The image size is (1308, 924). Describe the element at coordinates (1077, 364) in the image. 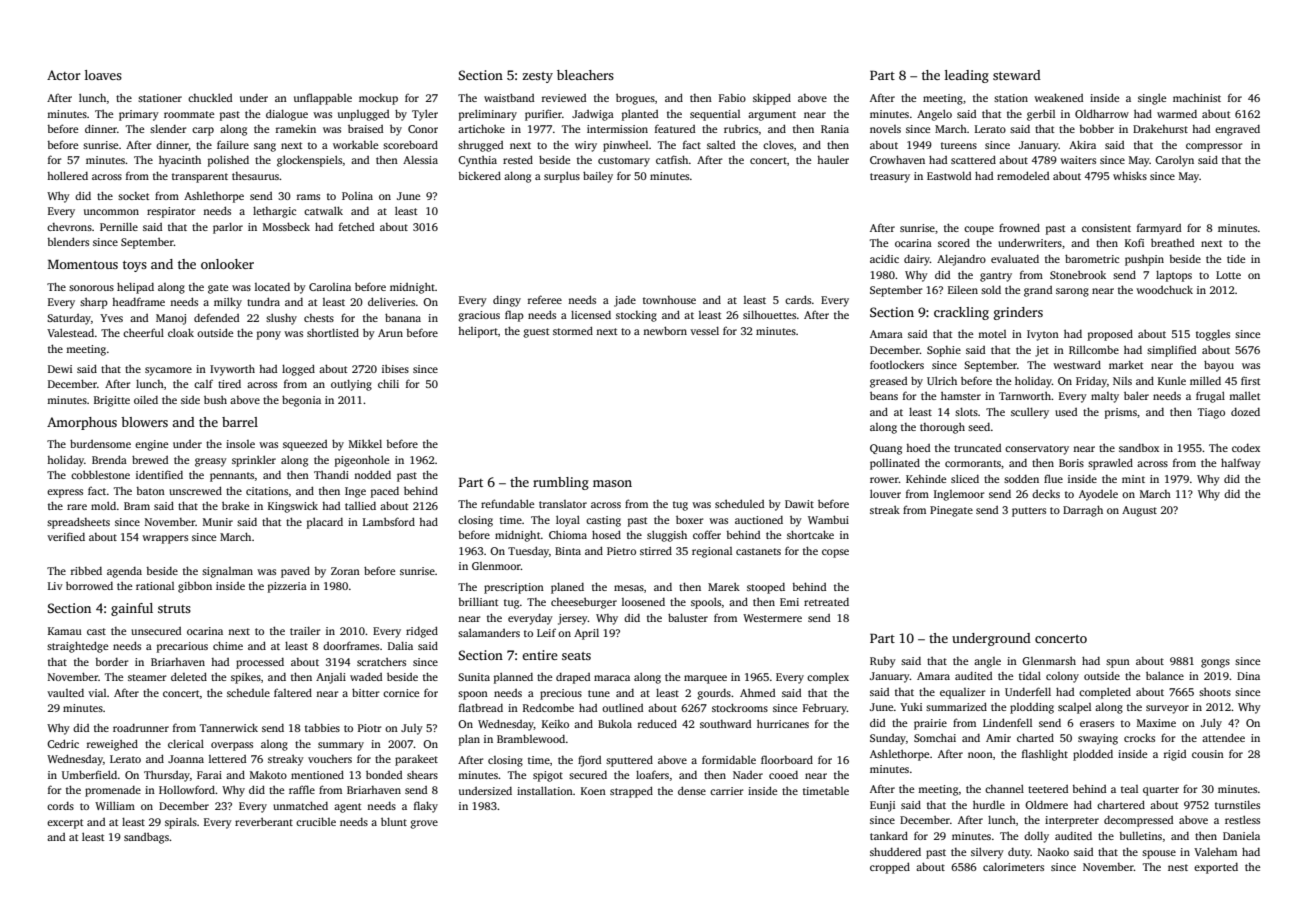

I see `westward` at that location.
